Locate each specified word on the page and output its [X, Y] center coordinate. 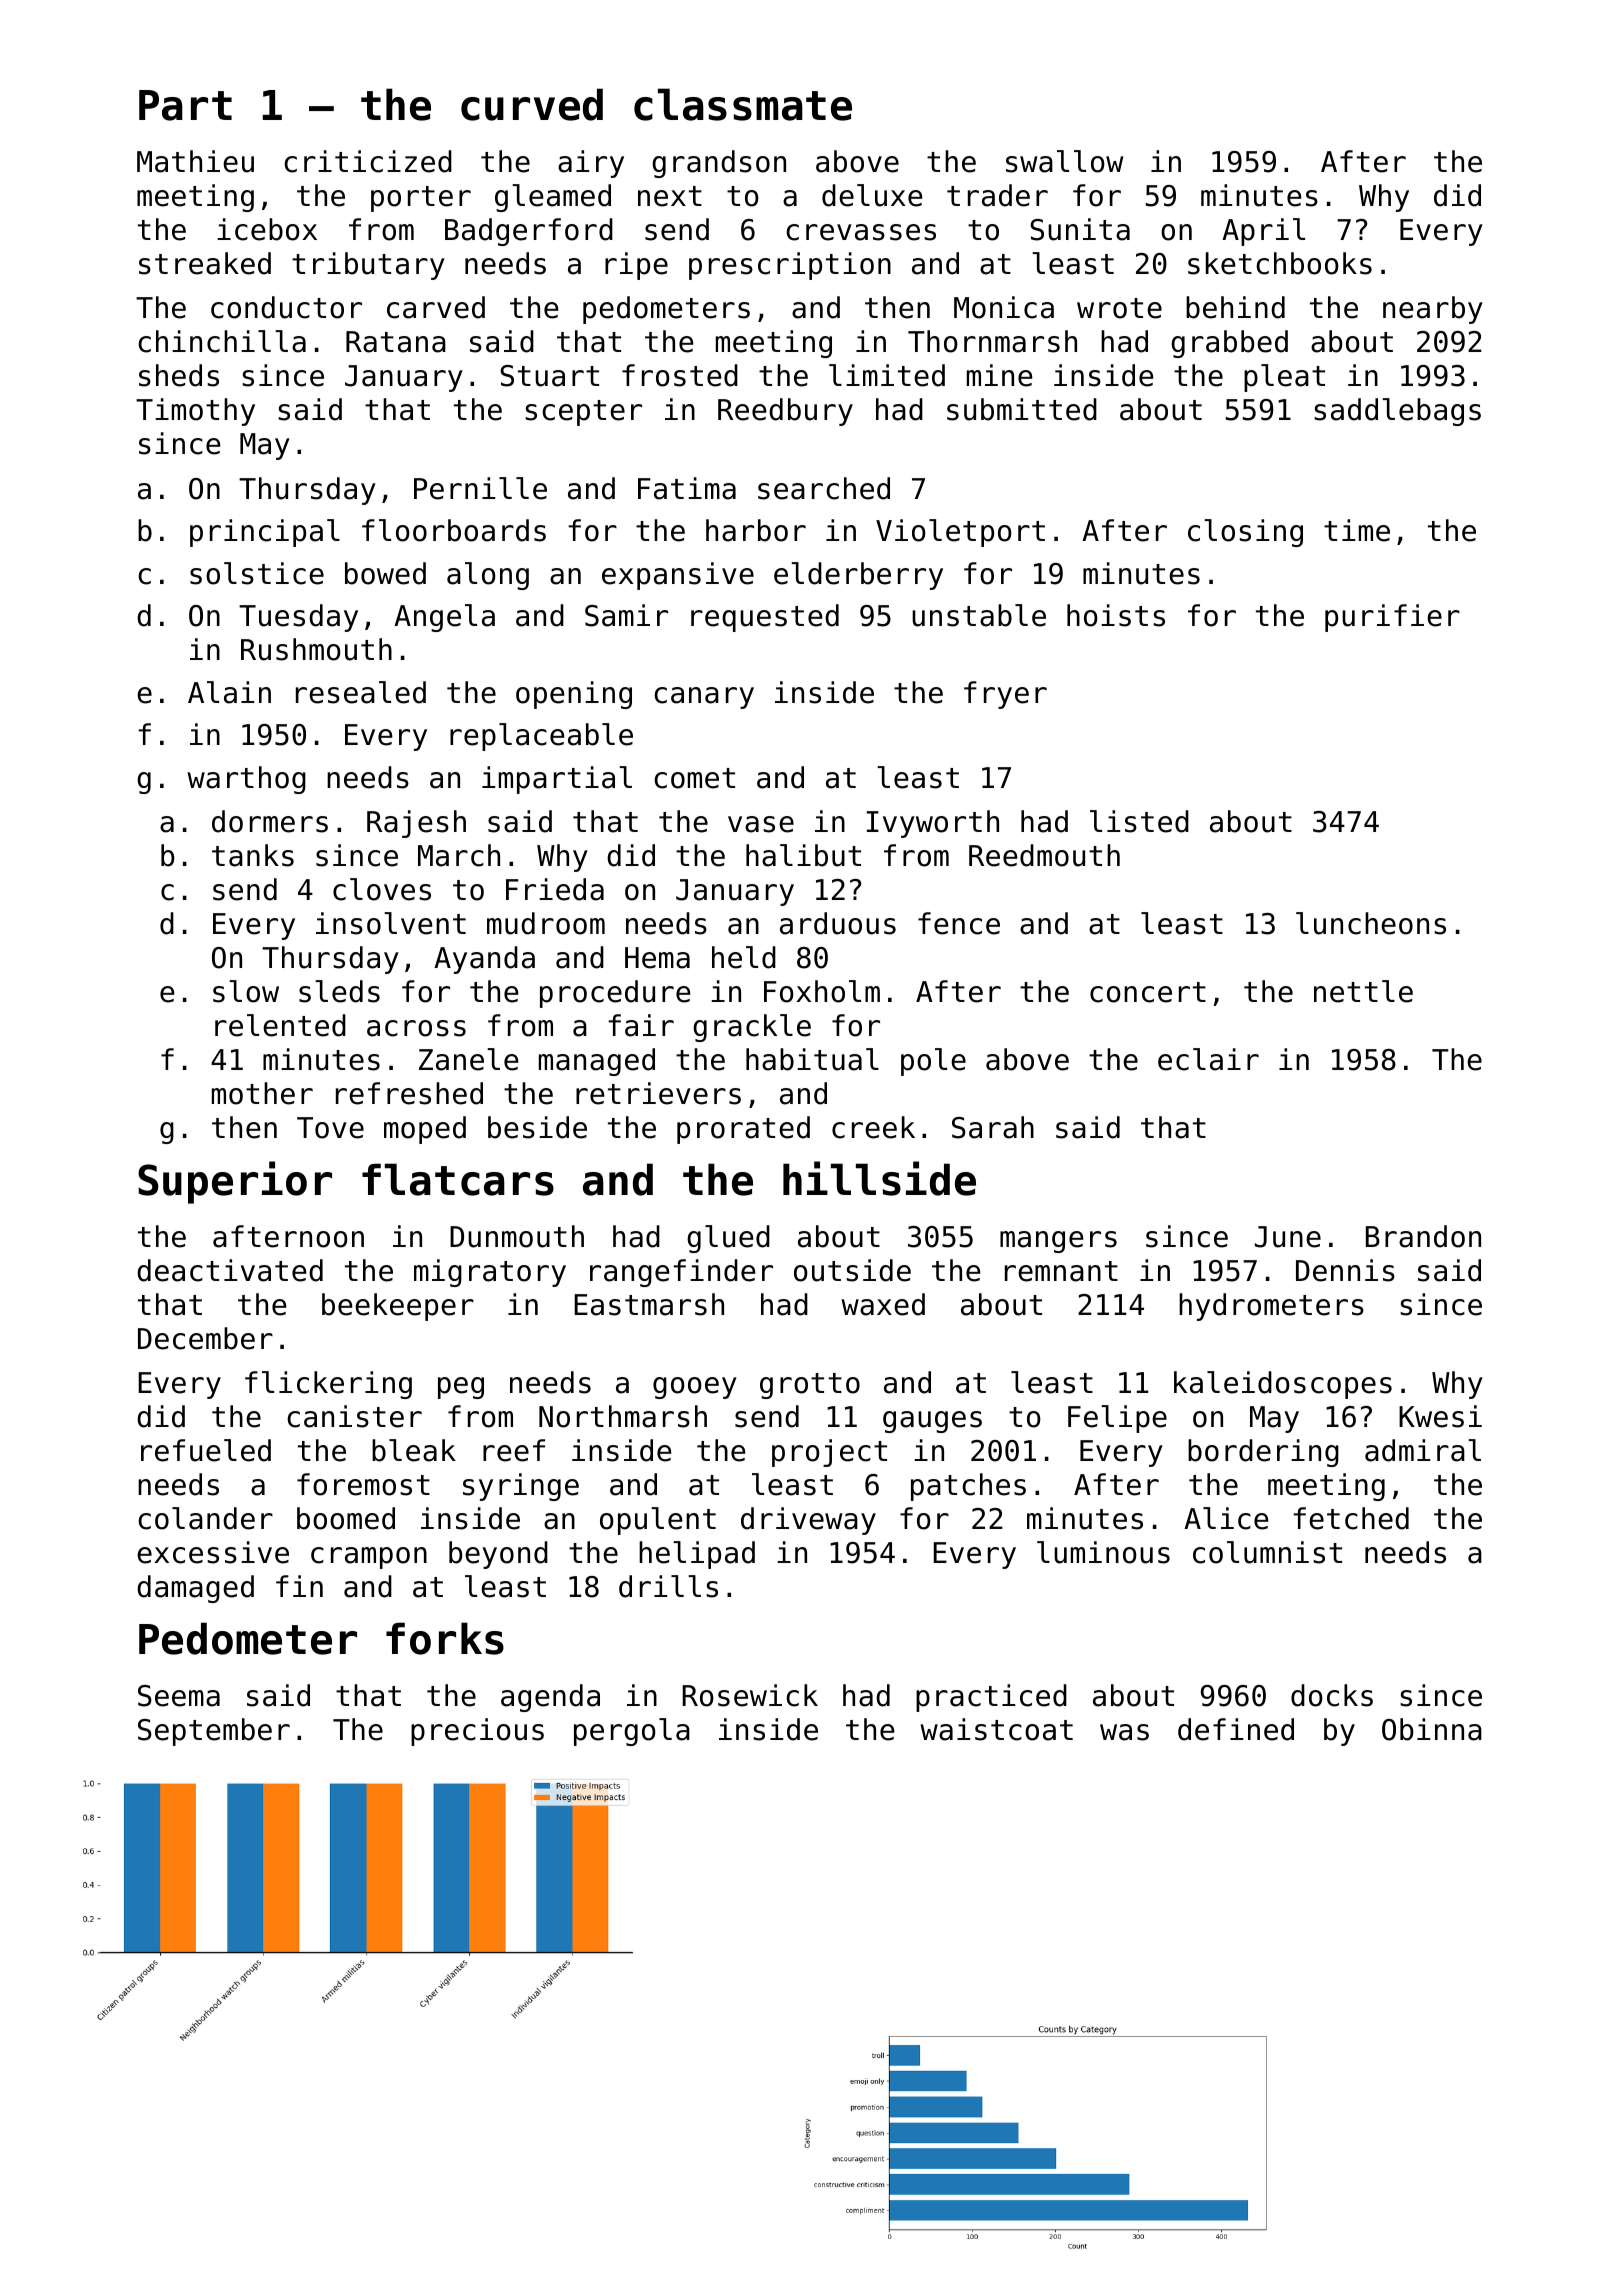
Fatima [687, 488]
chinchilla [222, 341]
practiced [991, 1698]
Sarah [993, 1127]
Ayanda [484, 960]
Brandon [1423, 1236]
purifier [1392, 618]
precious [477, 1732]
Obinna [1432, 1729]
